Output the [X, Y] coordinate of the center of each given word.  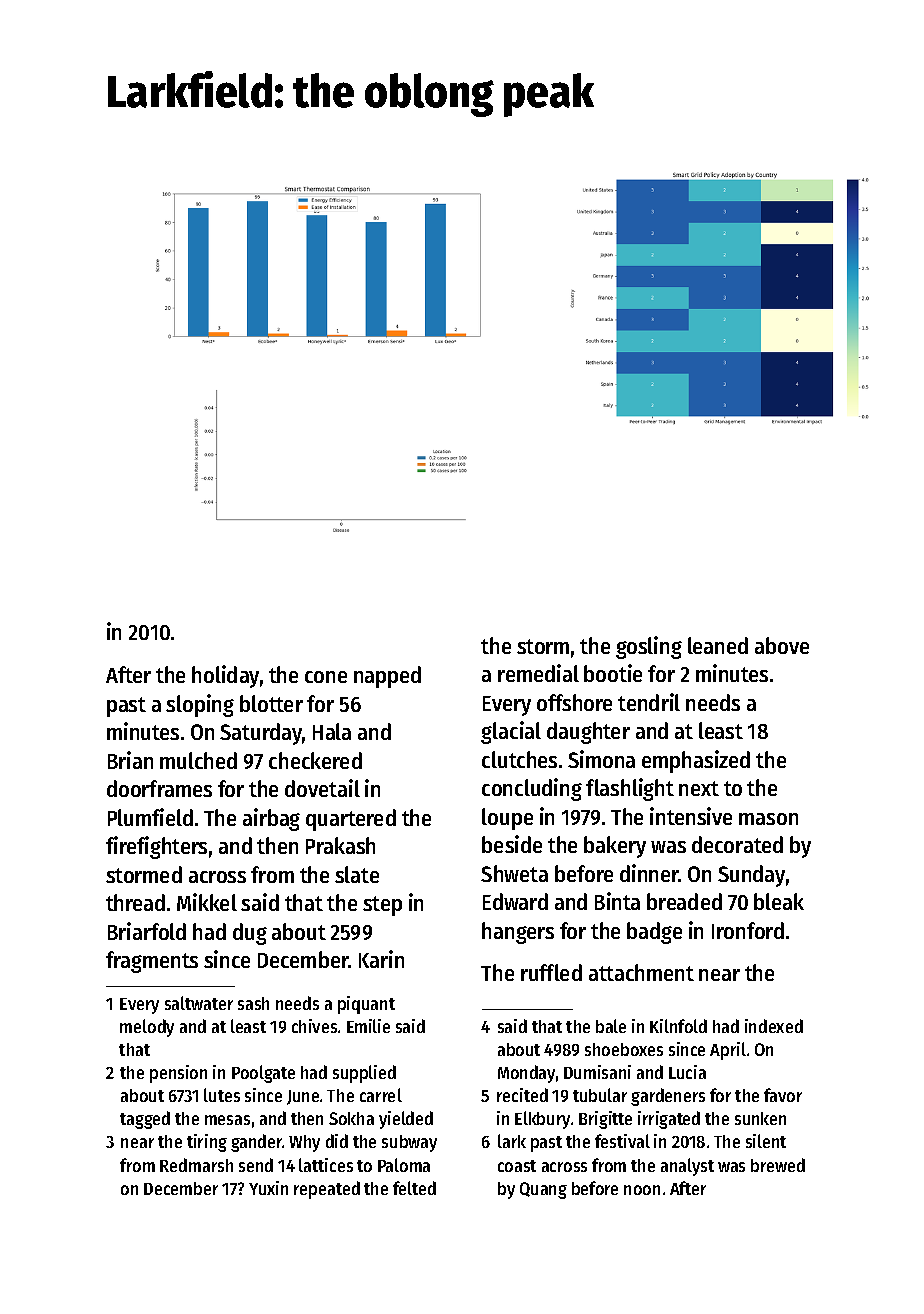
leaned [718, 645]
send [256, 1165]
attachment [641, 972]
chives [314, 1026]
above [782, 645]
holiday [225, 676]
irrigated [669, 1120]
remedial [538, 673]
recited [522, 1095]
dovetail [322, 788]
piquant [366, 1005]
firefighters [156, 847]
